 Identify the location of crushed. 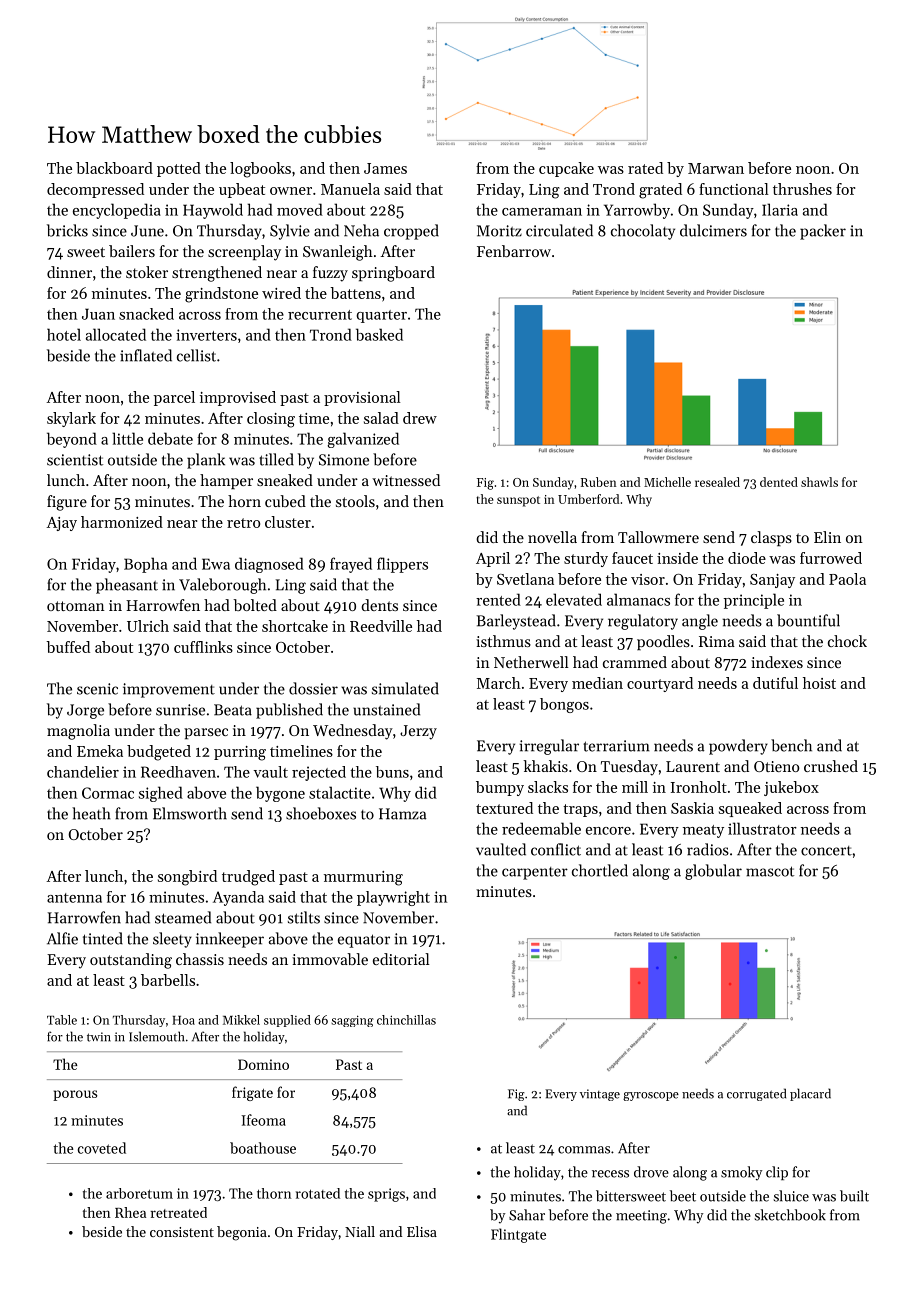
(831, 766).
